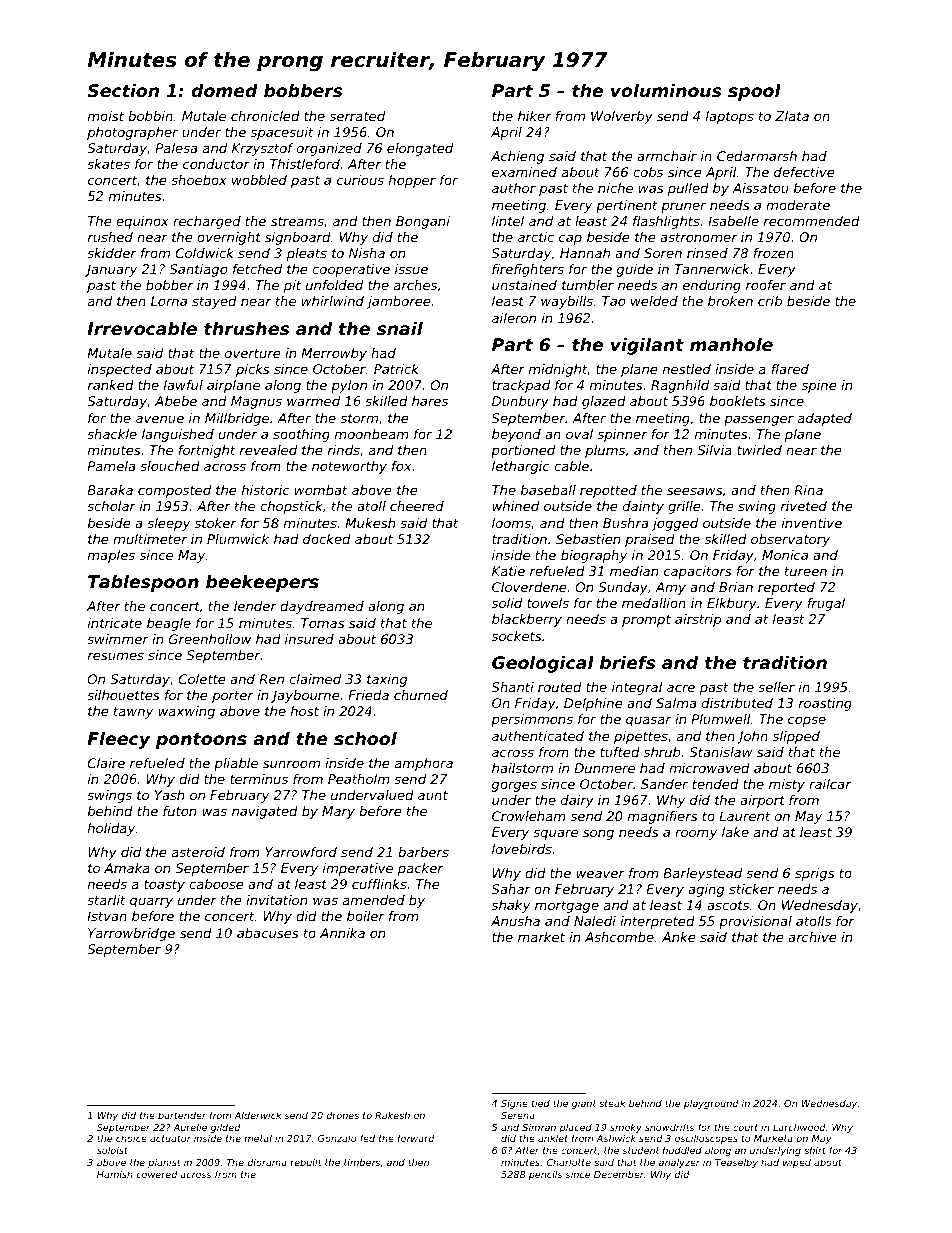  What do you see at coordinates (123, 695) in the page?
I see `silhouettes` at bounding box center [123, 695].
